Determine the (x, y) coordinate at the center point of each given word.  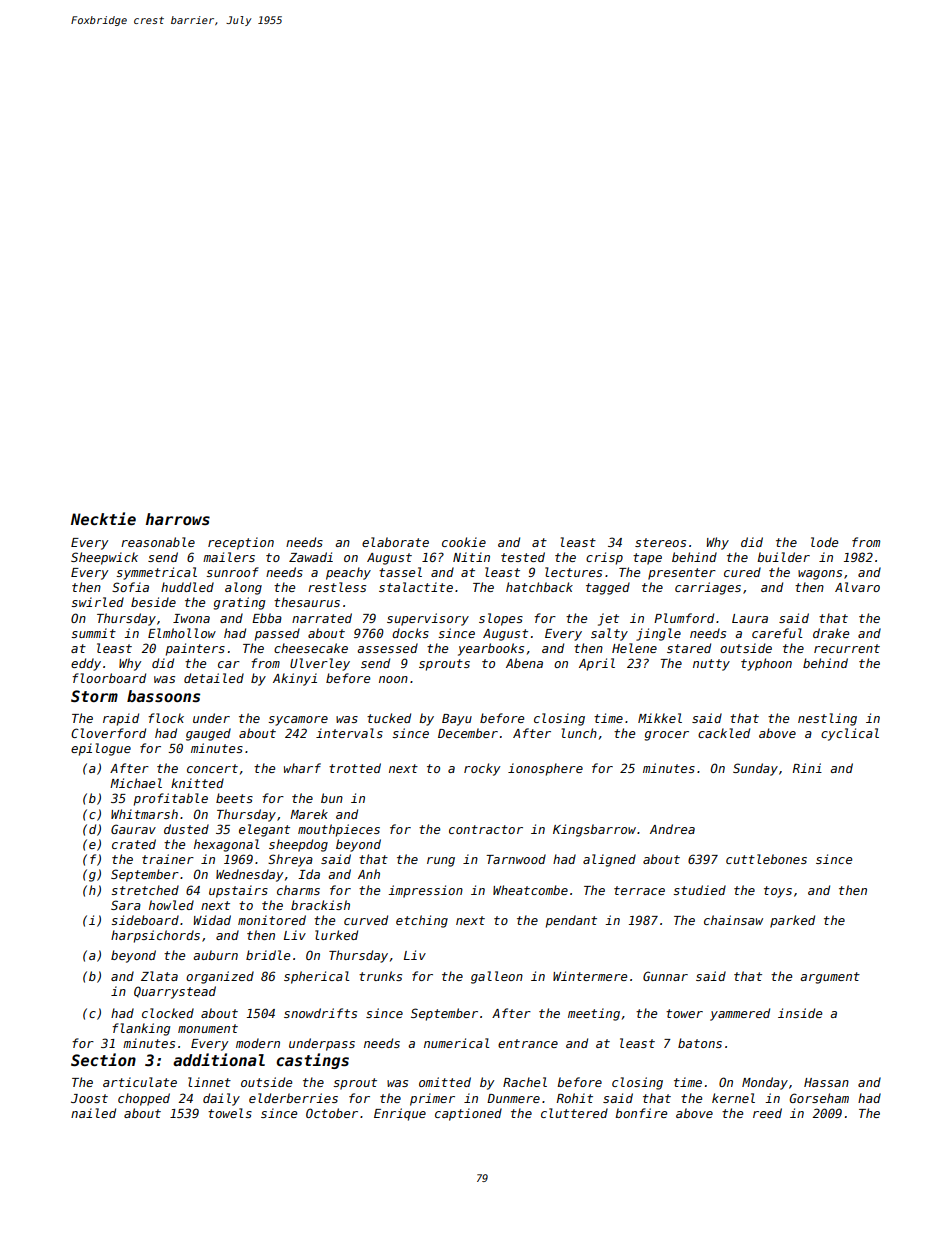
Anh (369, 874)
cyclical (850, 734)
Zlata (159, 976)
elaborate (395, 542)
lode (824, 542)
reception (241, 543)
